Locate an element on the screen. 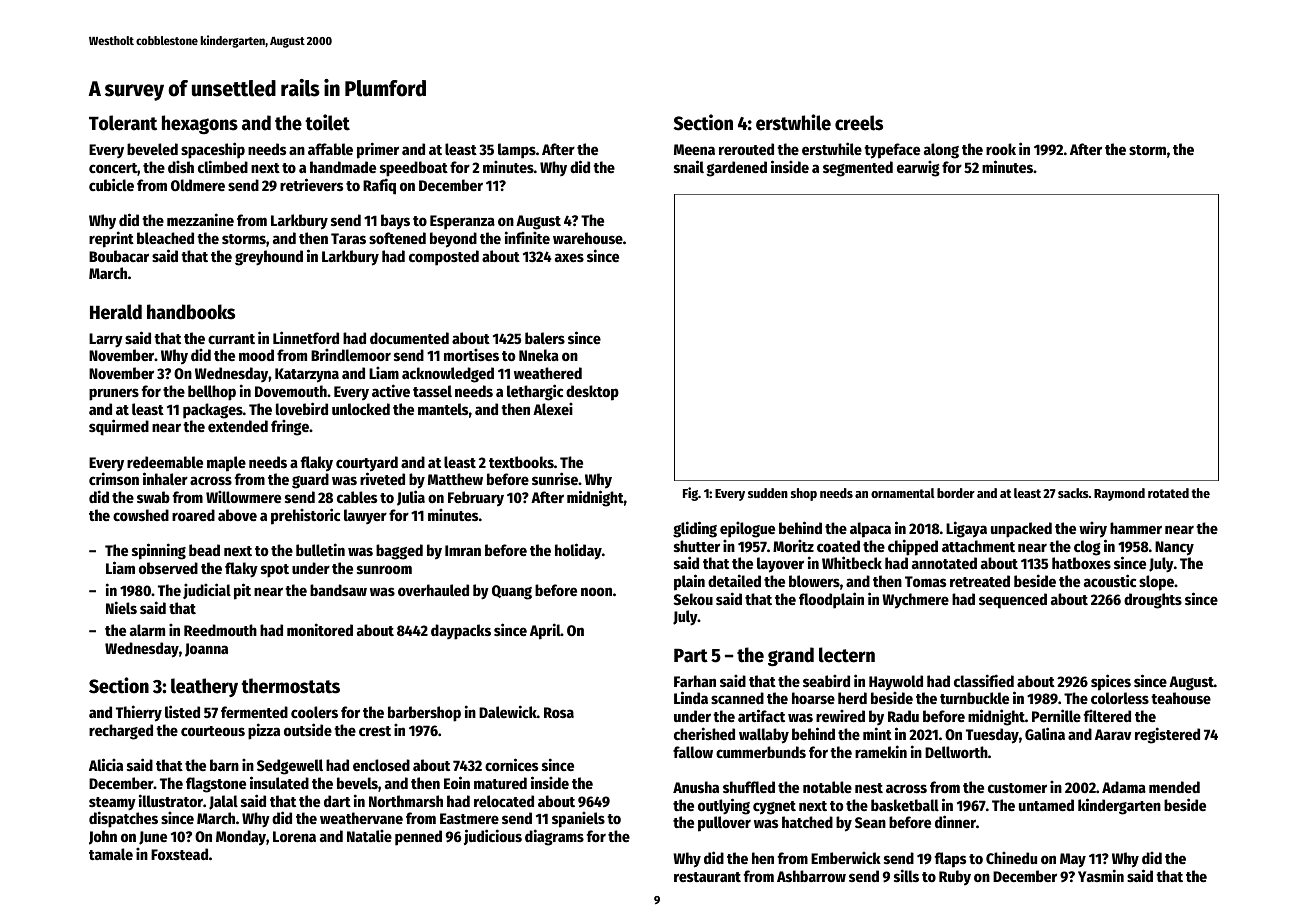 The height and width of the screenshot is (924, 1308). rook is located at coordinates (1001, 149).
